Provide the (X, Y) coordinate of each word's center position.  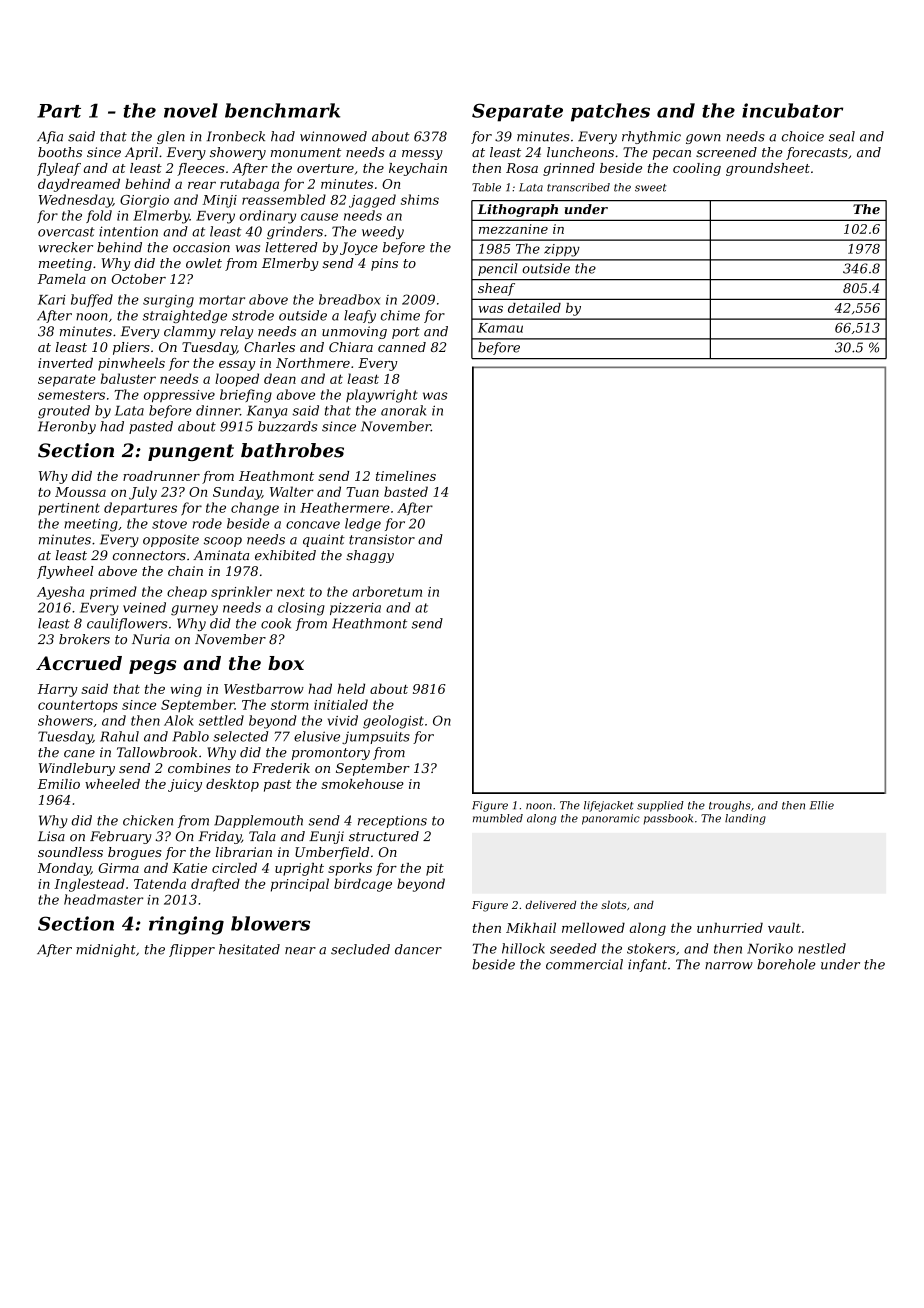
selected (240, 736)
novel (191, 110)
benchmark (282, 110)
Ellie (822, 805)
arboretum (387, 591)
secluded (360, 949)
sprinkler (241, 592)
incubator (792, 110)
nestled (822, 948)
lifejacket (609, 806)
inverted (65, 363)
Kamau (500, 328)
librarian (244, 852)
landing (745, 819)
